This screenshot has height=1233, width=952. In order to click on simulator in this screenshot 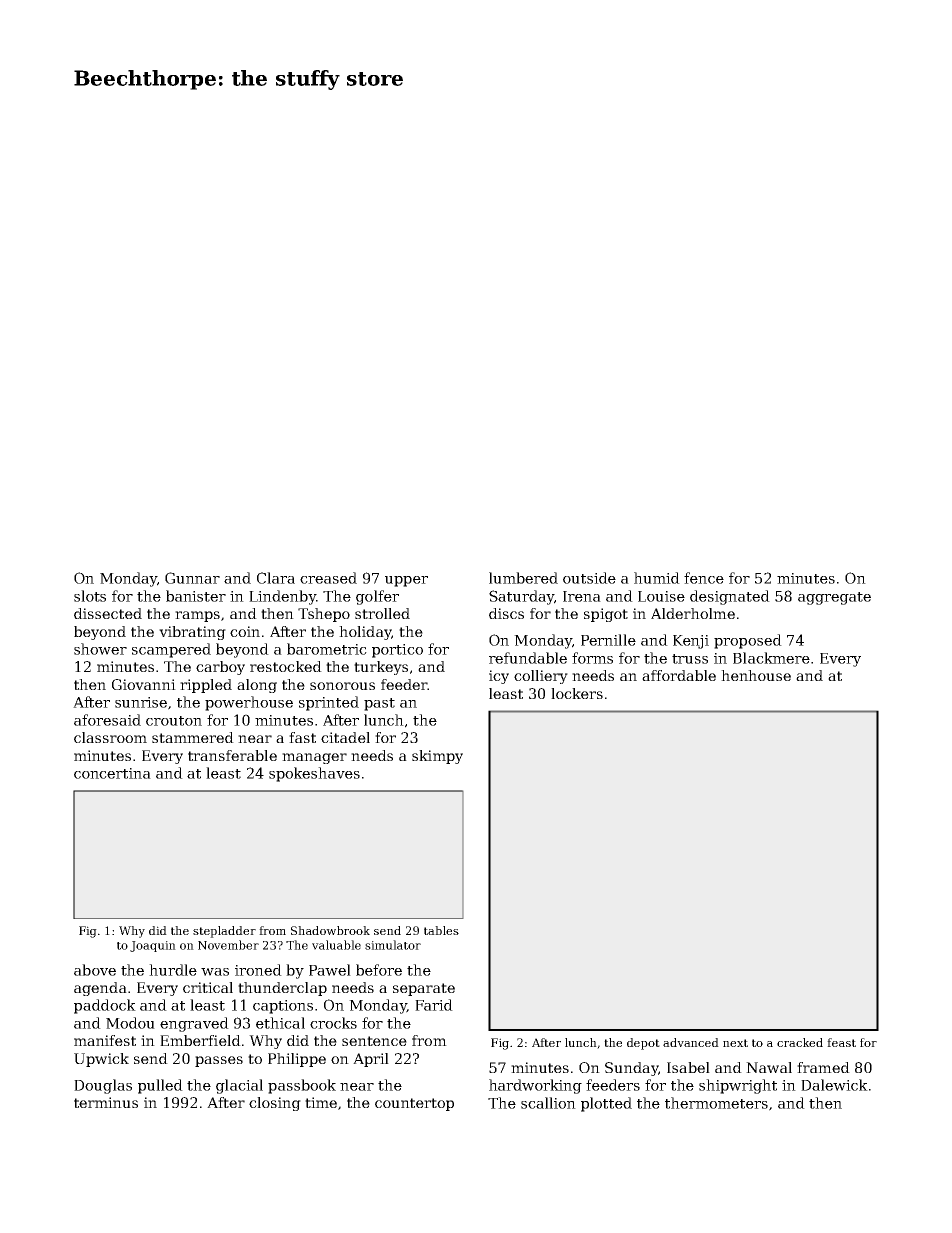, I will do `click(393, 945)`.
